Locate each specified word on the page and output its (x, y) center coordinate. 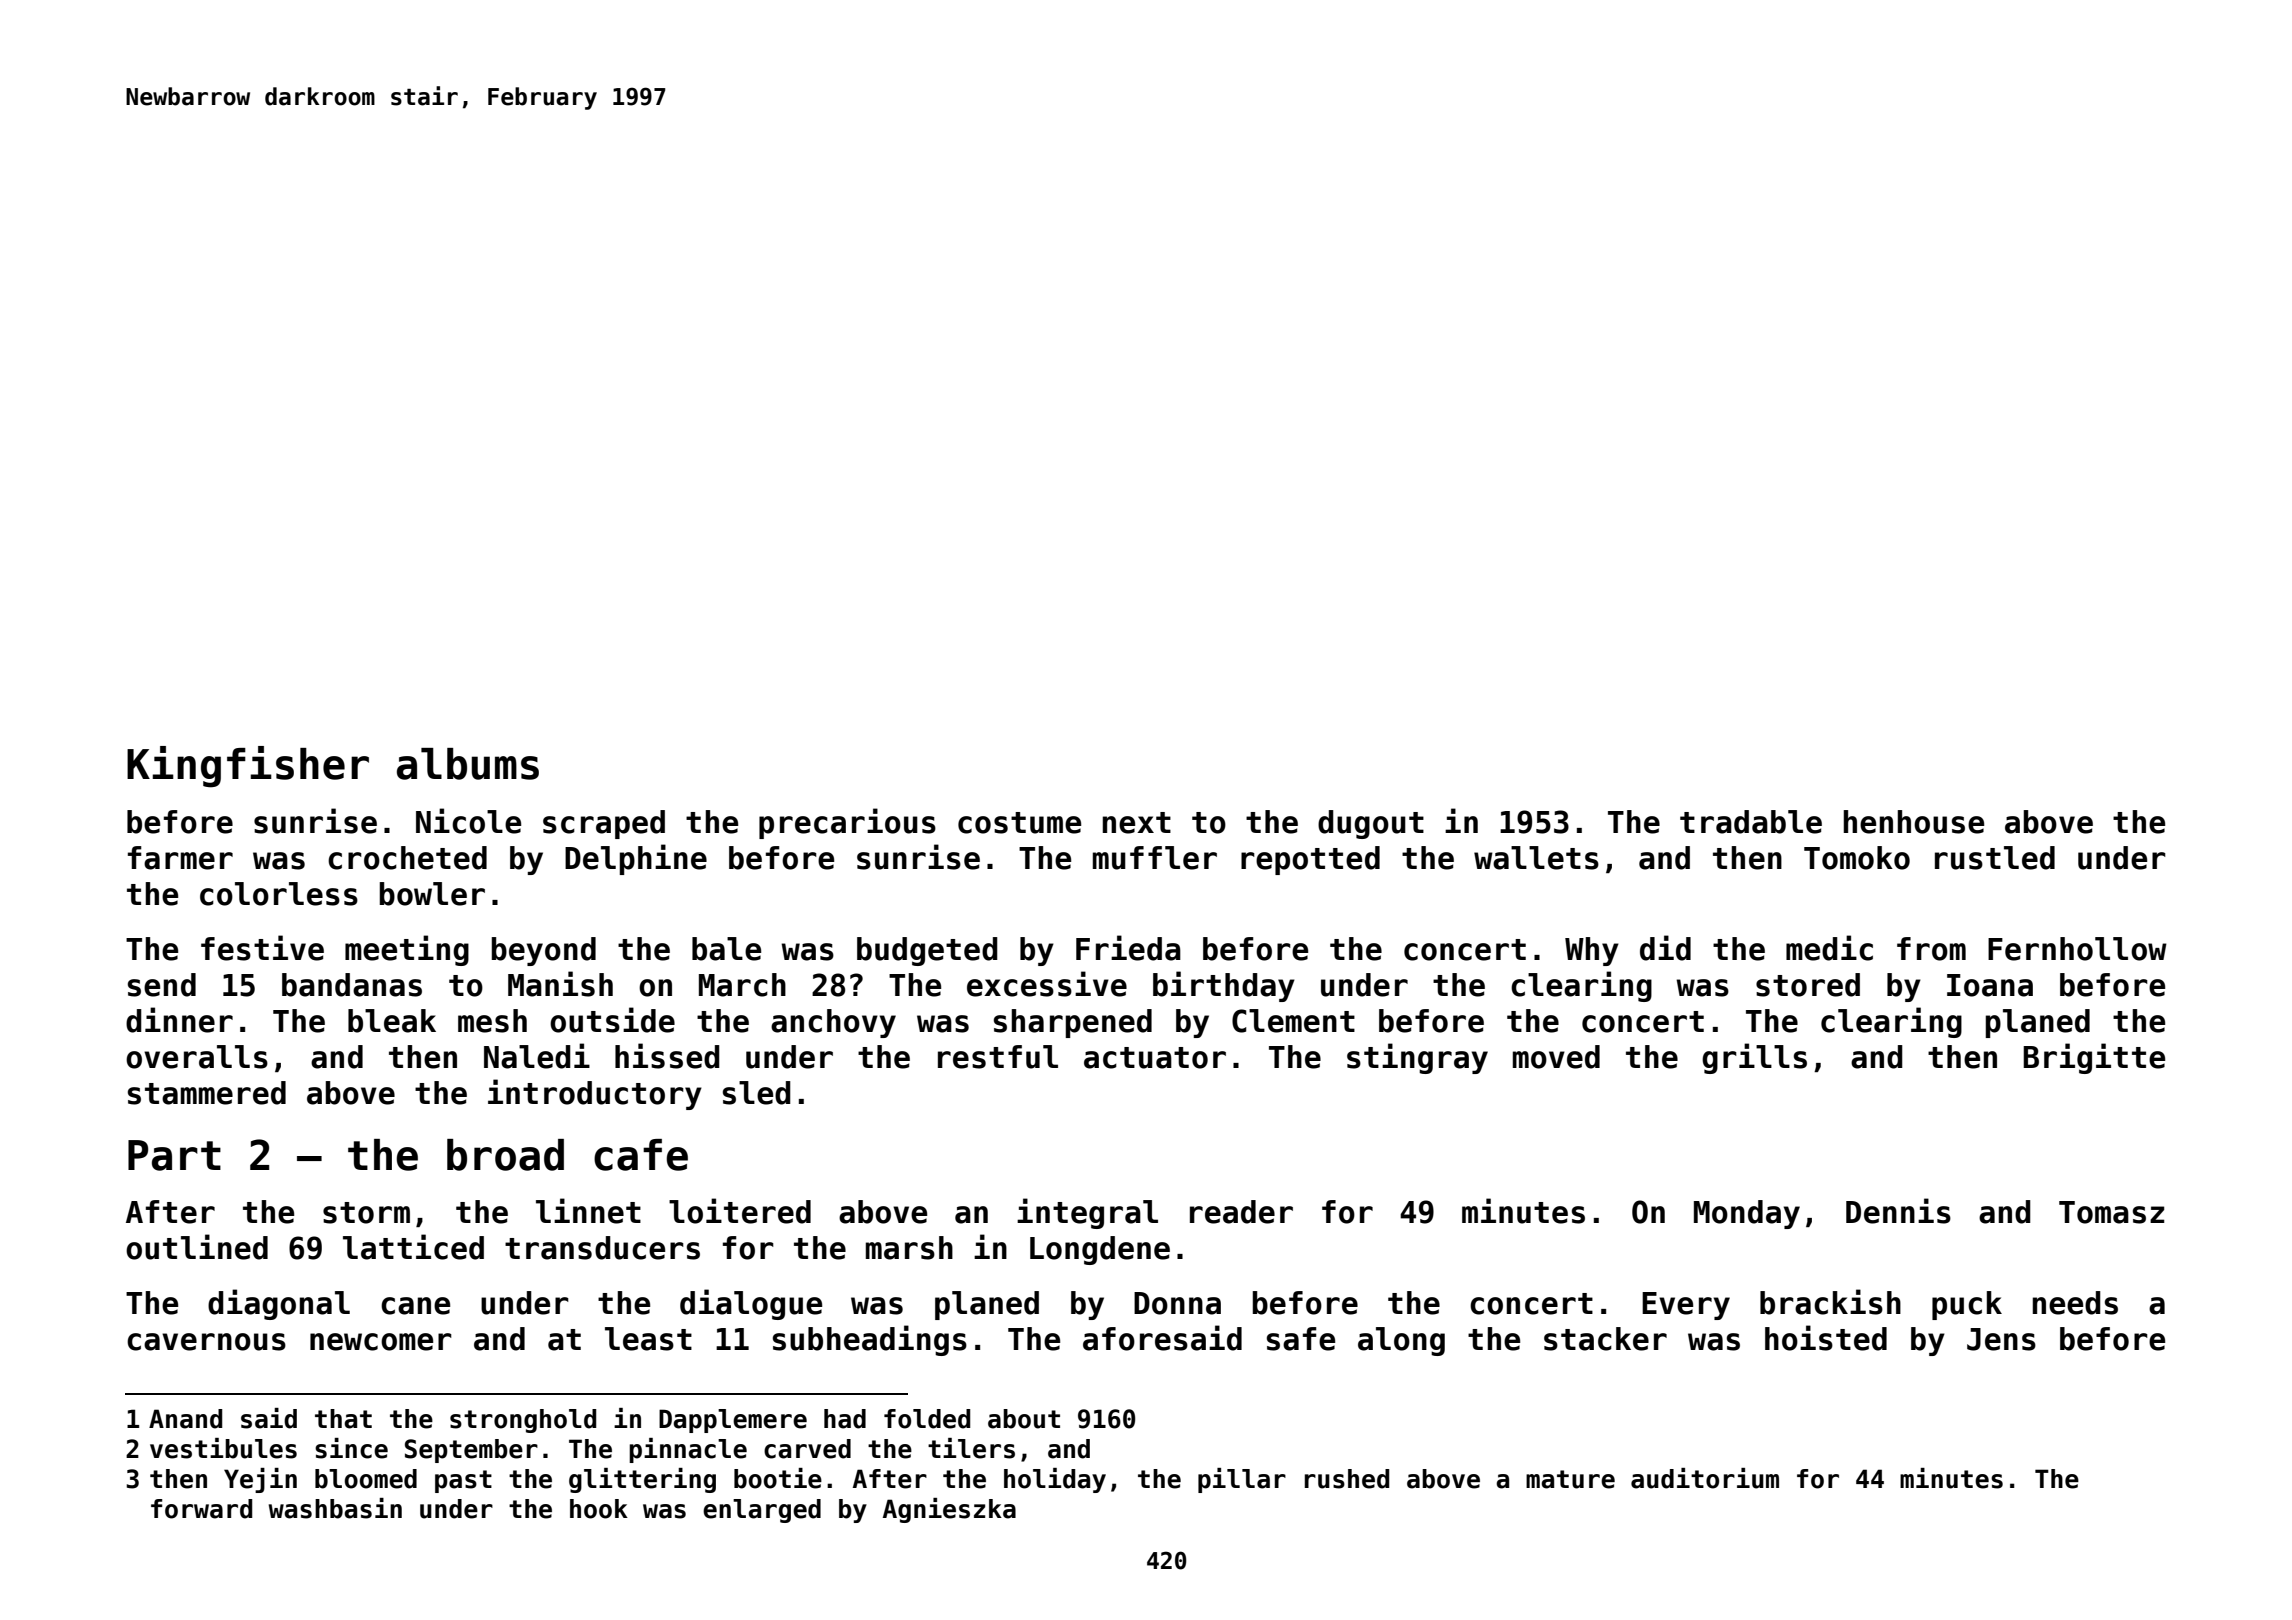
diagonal (279, 1304)
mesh (492, 1021)
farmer (180, 858)
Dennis (1898, 1211)
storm (366, 1213)
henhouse (1913, 822)
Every (1686, 1306)
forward (201, 1509)
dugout (1371, 824)
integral (1087, 1213)
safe (1301, 1339)
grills (1754, 1058)
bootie (778, 1478)
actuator (1155, 1058)
